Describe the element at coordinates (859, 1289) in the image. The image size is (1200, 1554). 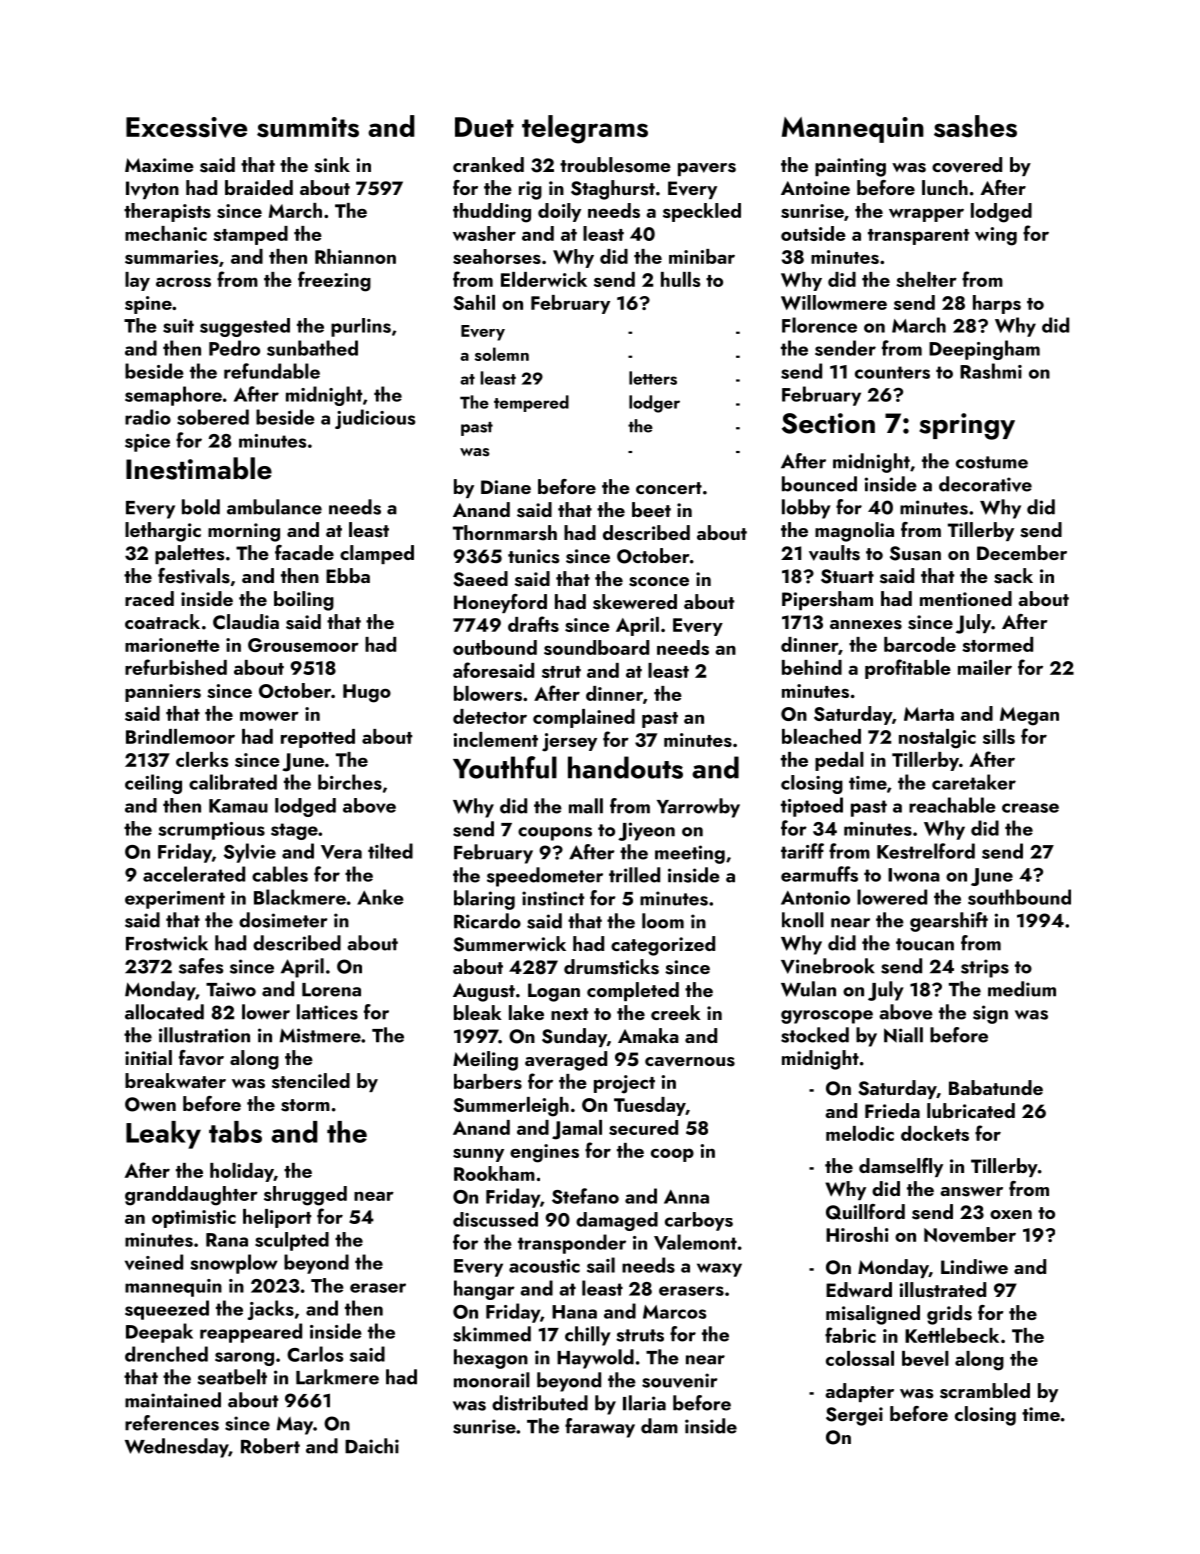
I see `Edward` at that location.
